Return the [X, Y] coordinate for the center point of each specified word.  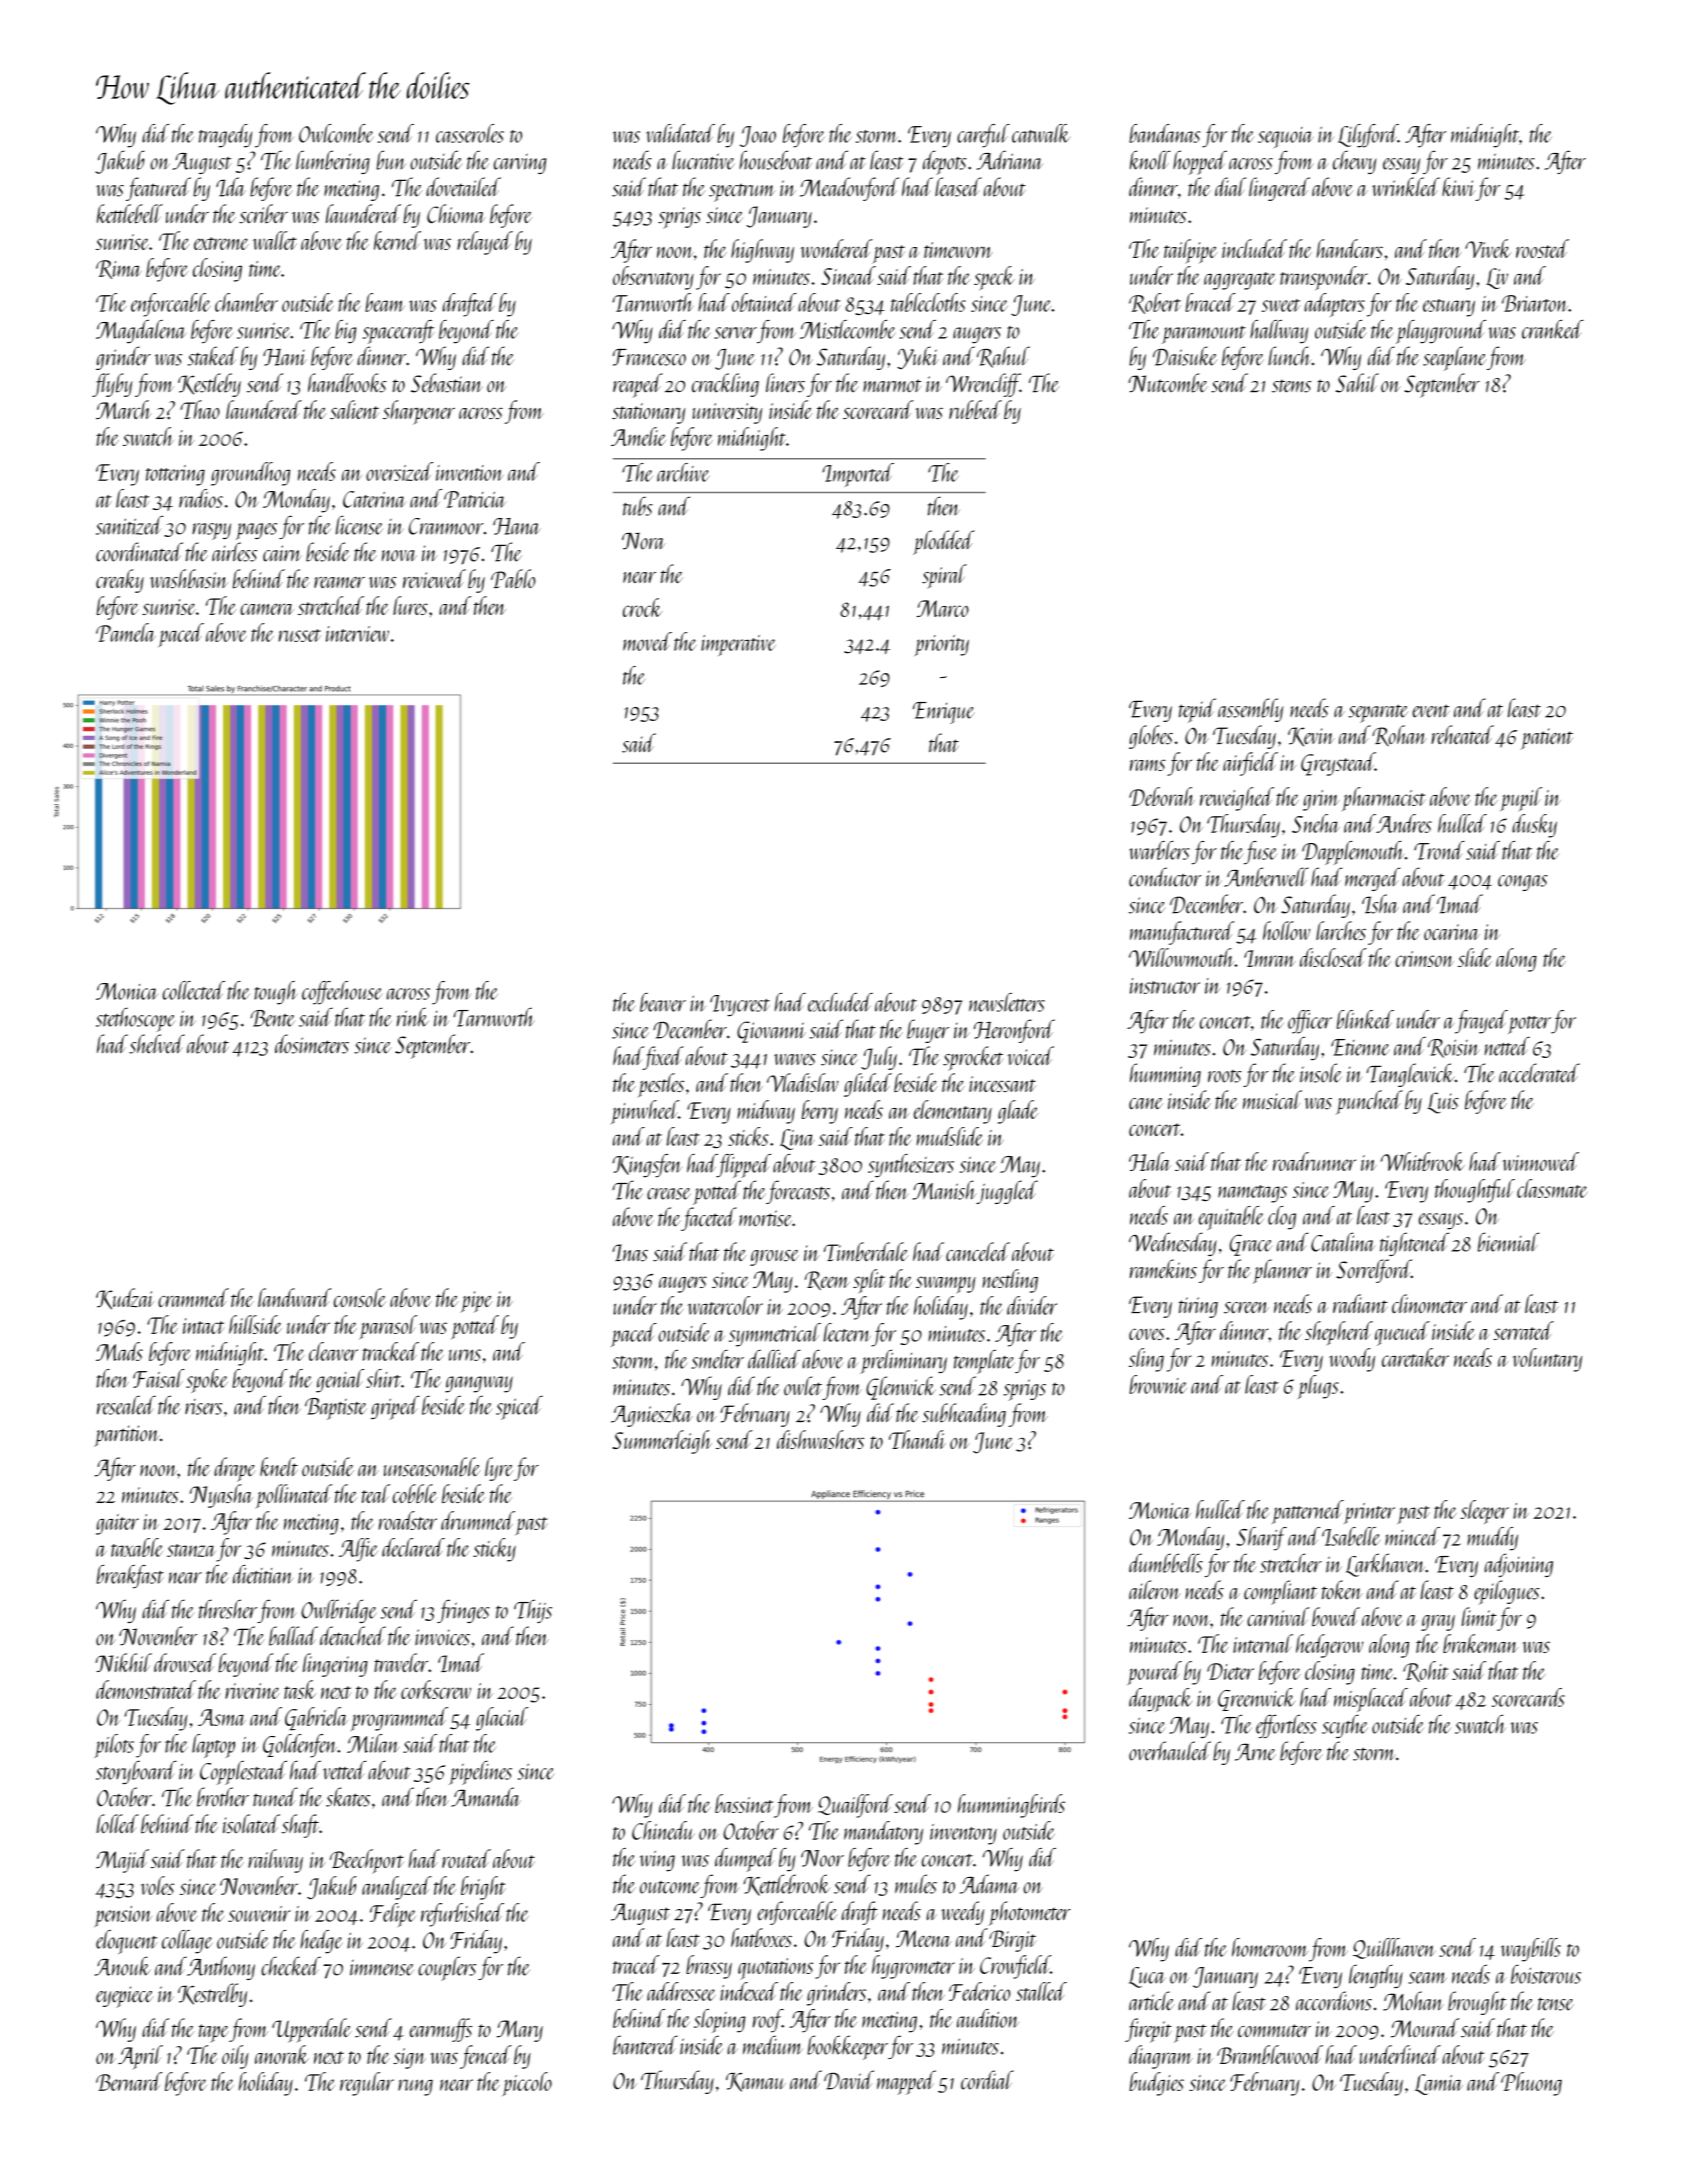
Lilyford [1368, 136]
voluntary [1547, 1360]
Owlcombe [336, 133]
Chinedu [663, 1830]
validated [680, 133]
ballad [293, 1636]
